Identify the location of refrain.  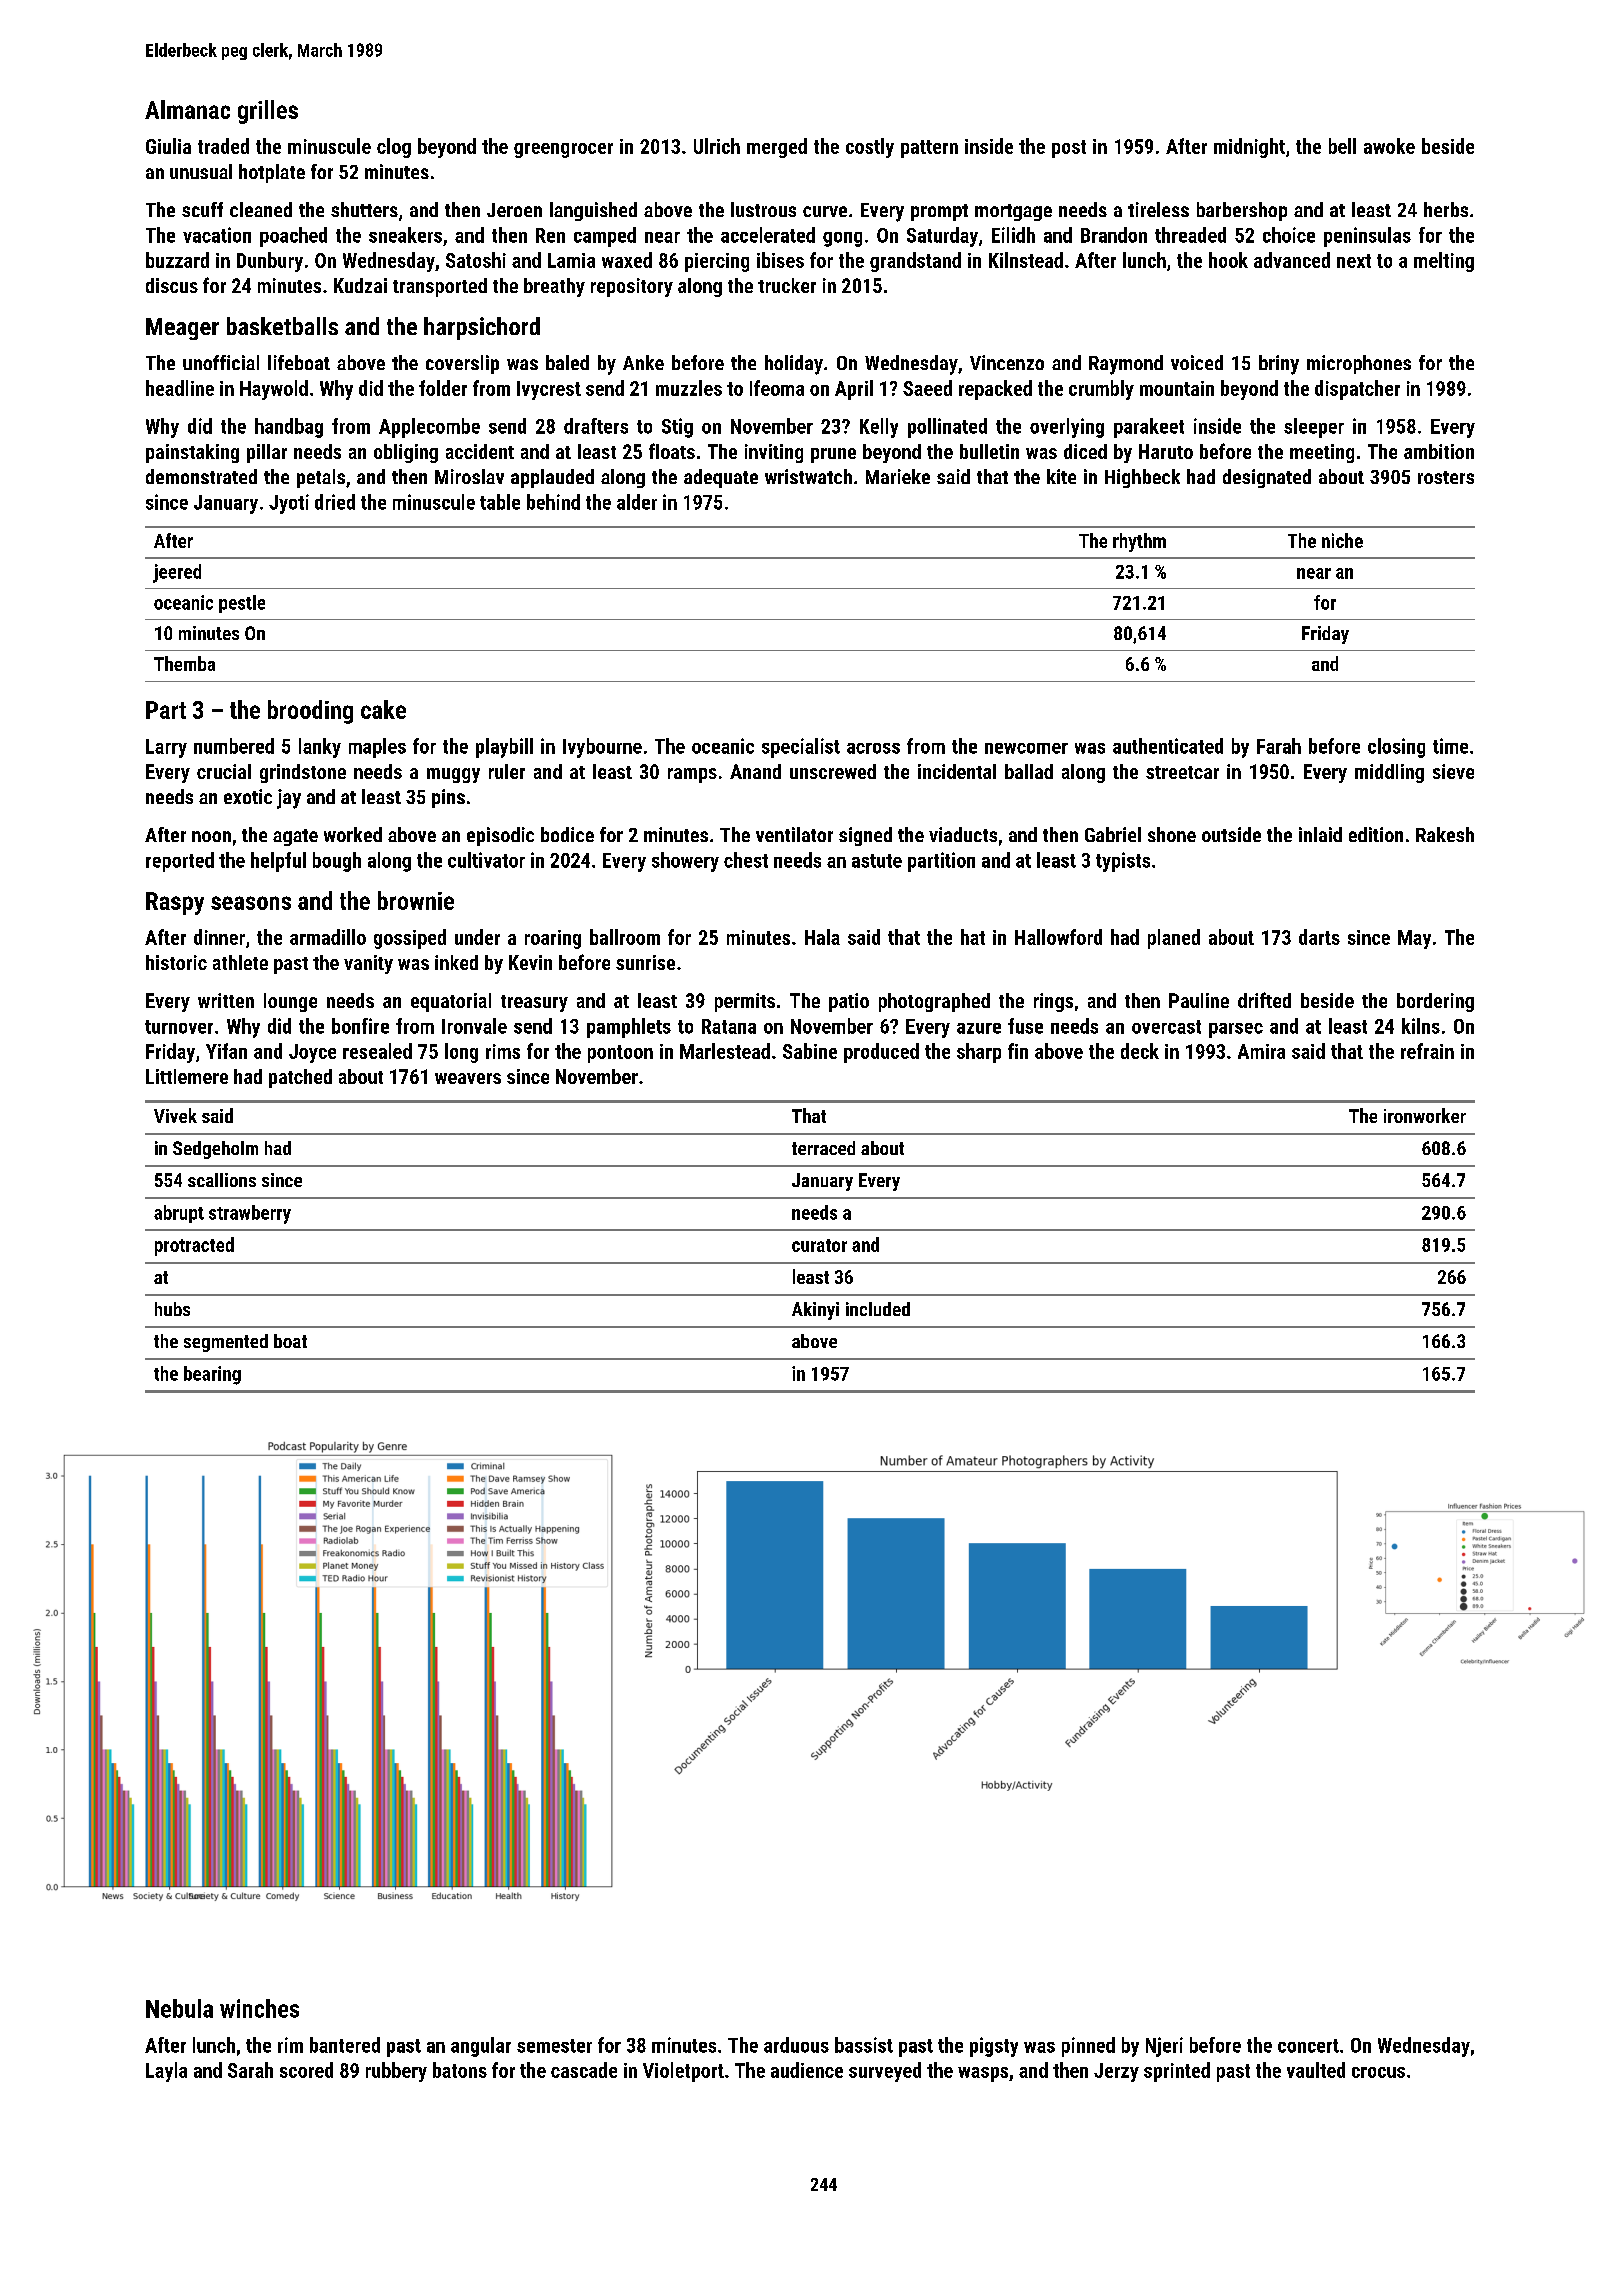
(1427, 1051).
